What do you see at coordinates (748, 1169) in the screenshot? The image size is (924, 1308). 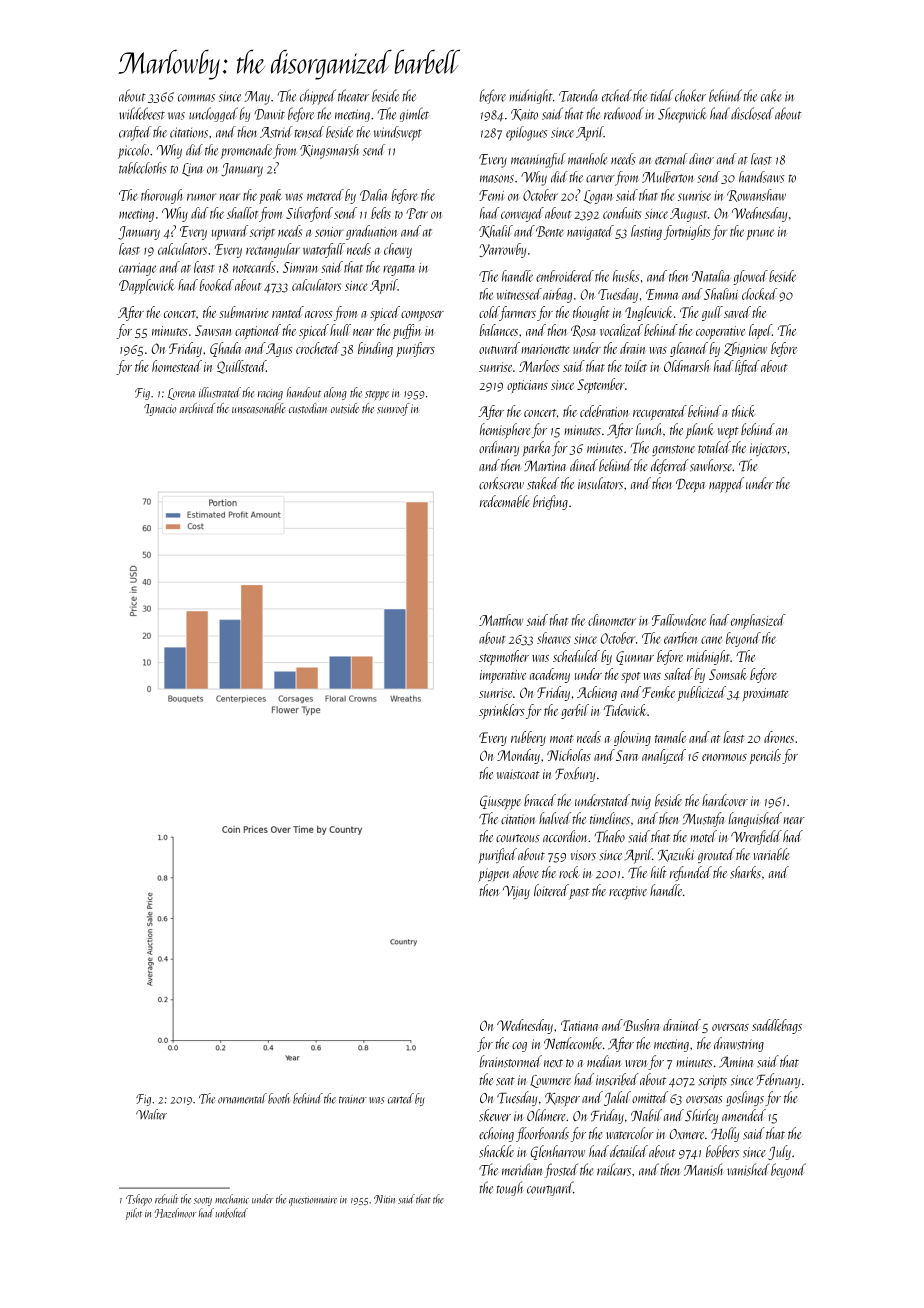 I see `vanished` at bounding box center [748, 1169].
